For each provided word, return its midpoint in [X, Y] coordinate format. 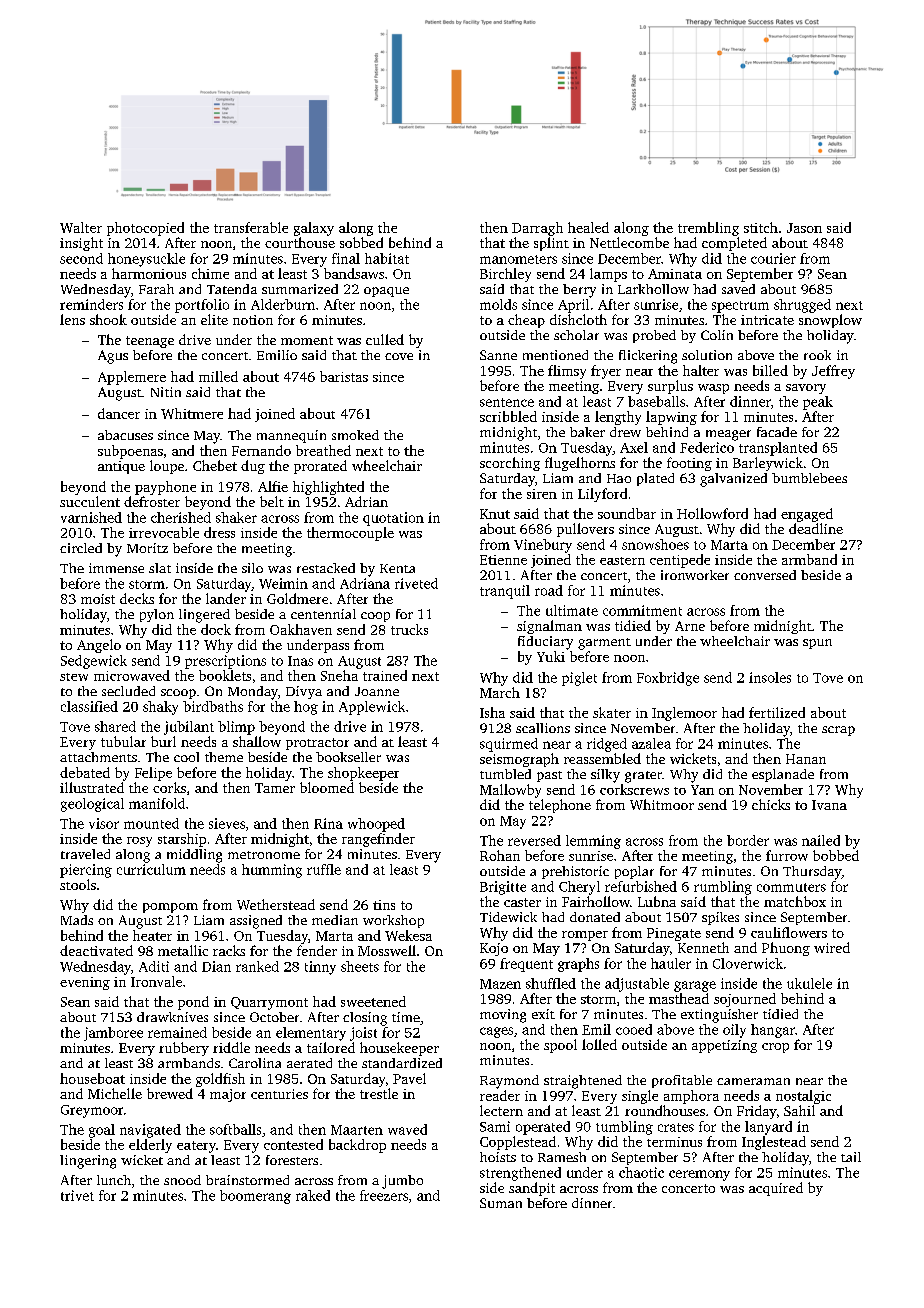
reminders [91, 304]
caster [522, 902]
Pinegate [674, 934]
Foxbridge [668, 679]
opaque [386, 292]
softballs [235, 1129]
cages [496, 1032]
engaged [807, 515]
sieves [227, 823]
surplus [670, 387]
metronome [264, 855]
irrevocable [164, 532]
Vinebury [543, 546]
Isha [492, 712]
